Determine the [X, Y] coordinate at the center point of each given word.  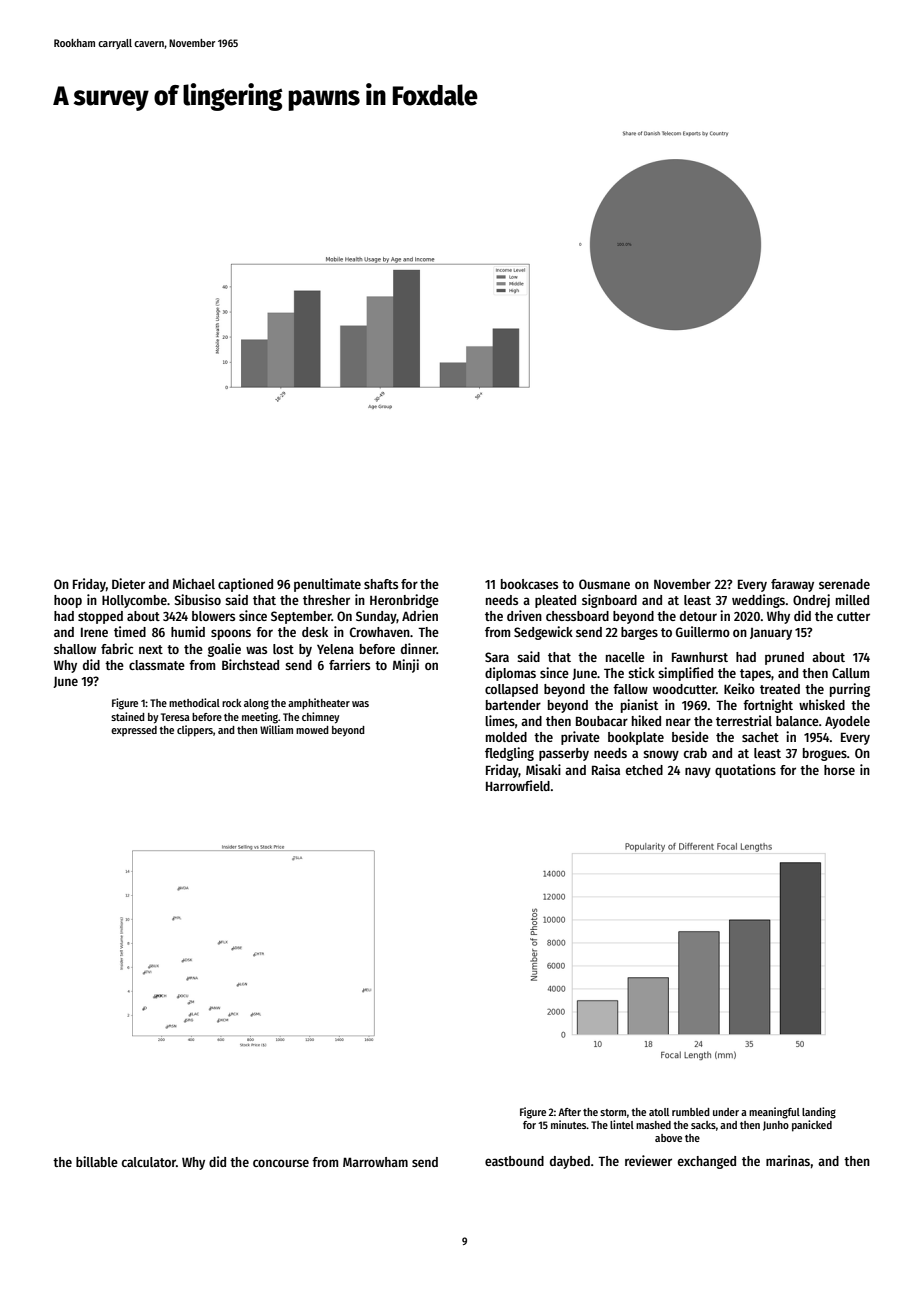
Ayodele [847, 722]
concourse [281, 1163]
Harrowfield [518, 785]
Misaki [543, 769]
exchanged [707, 1162]
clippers [195, 731]
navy [698, 772]
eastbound [514, 1161]
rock [231, 703]
